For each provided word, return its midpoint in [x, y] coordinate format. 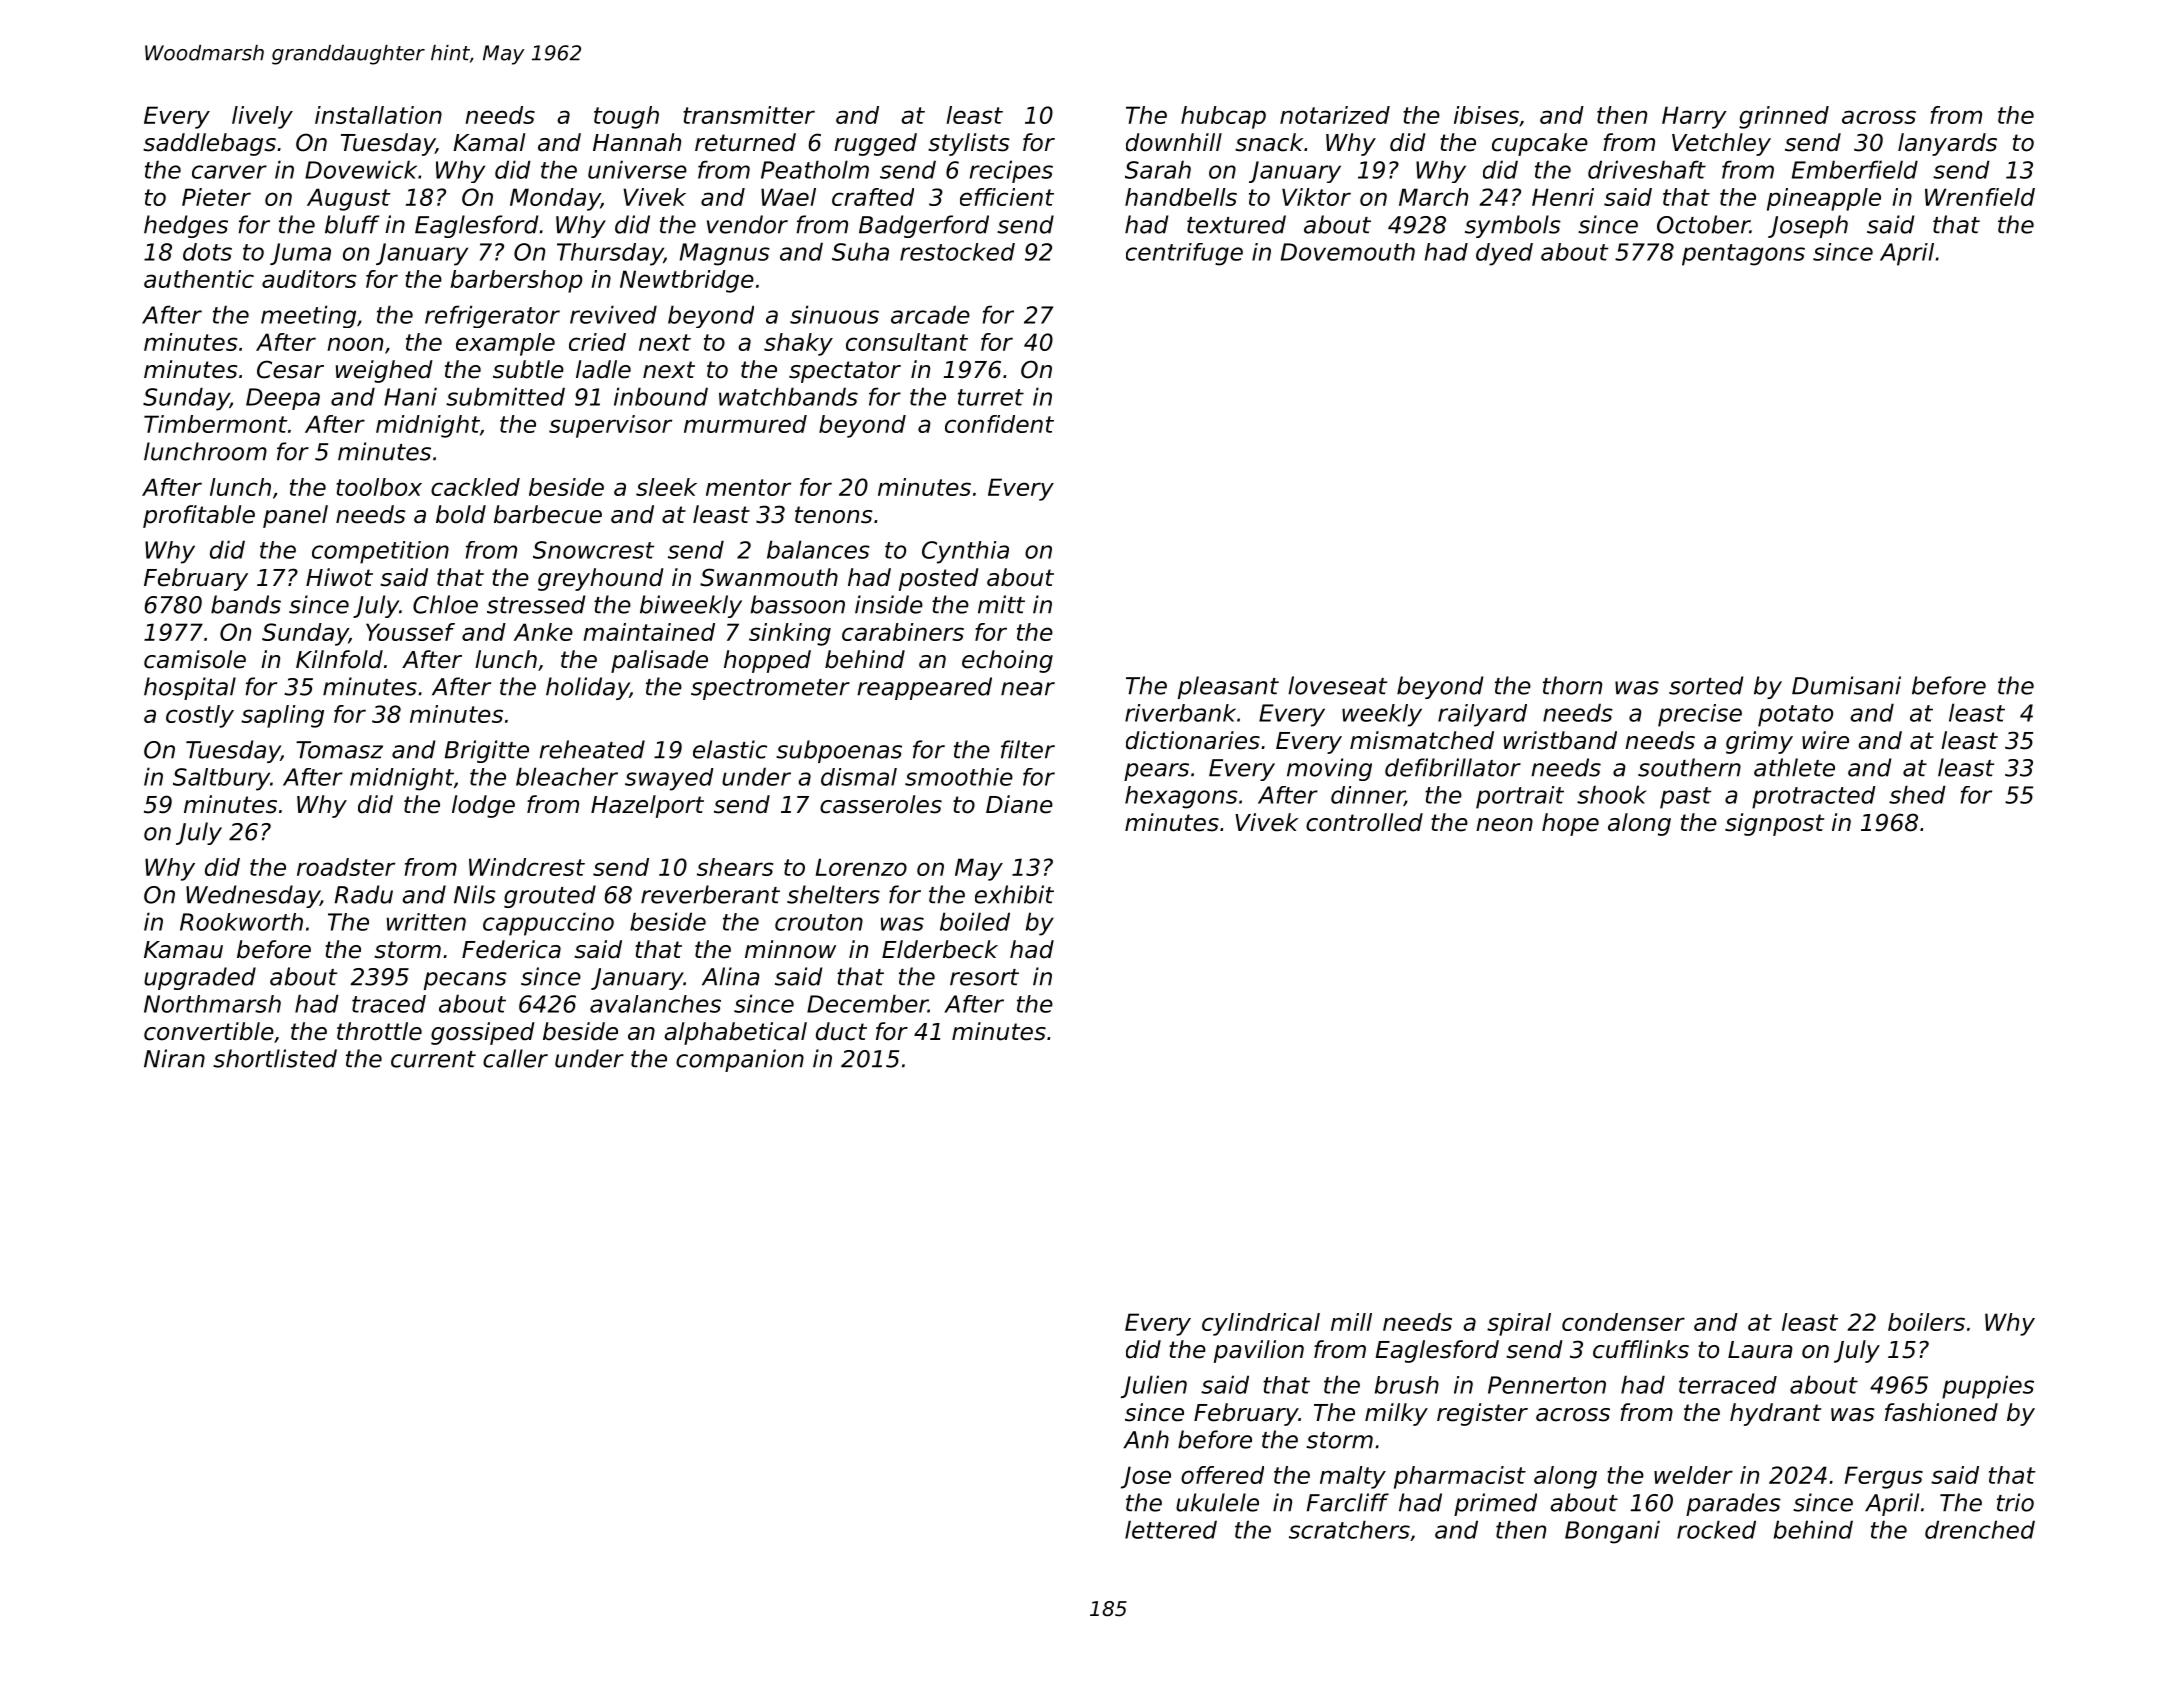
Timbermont [216, 424]
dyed [1504, 254]
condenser [1623, 1322]
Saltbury [221, 779]
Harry [1694, 117]
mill [1351, 1322]
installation [378, 115]
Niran [174, 1058]
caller [515, 1058]
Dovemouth [1348, 252]
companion [740, 1060]
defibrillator [1453, 767]
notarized [1335, 115]
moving [1329, 769]
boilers [1926, 1322]
